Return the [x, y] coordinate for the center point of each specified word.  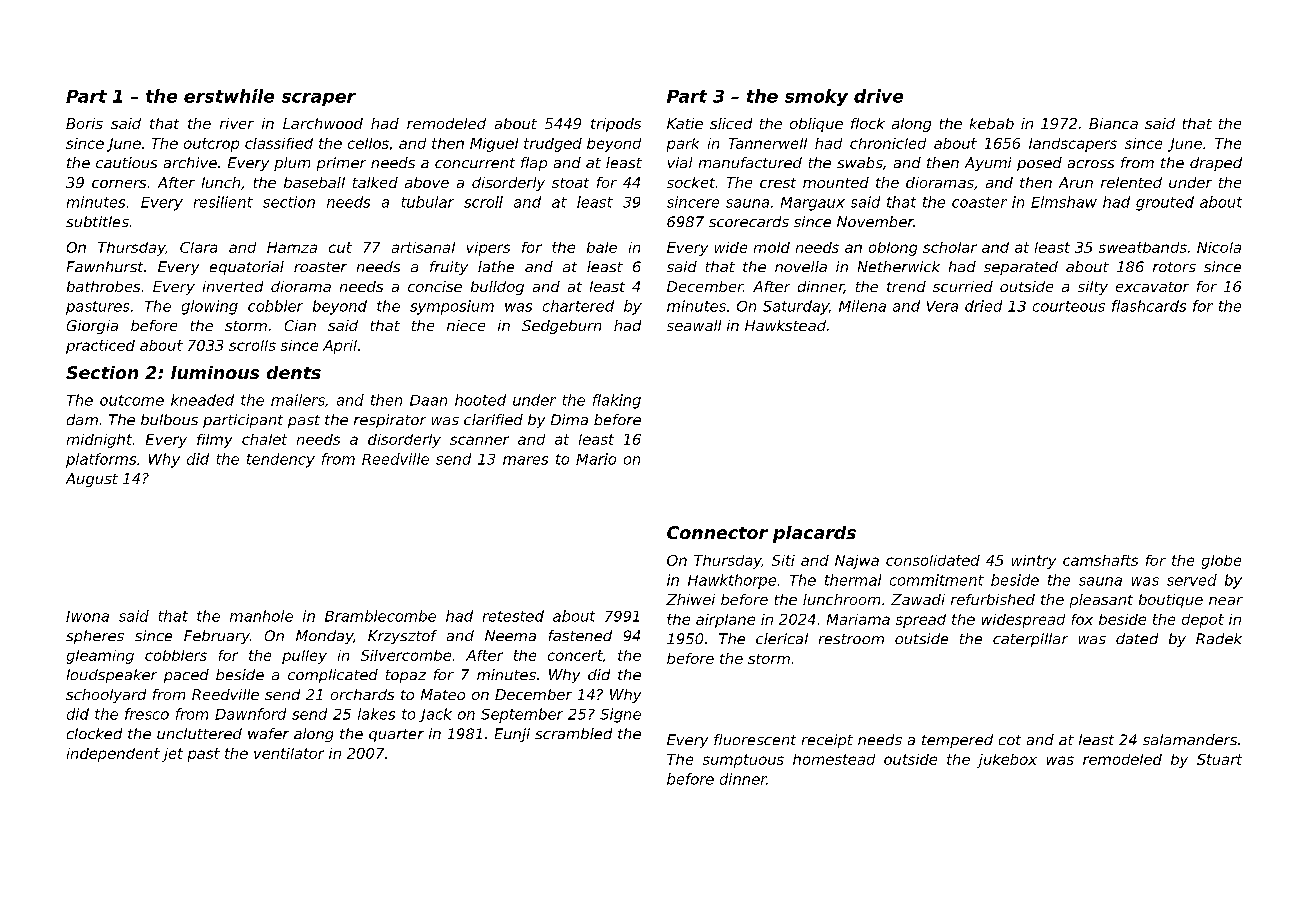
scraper [319, 99]
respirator [390, 421]
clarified [493, 419]
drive [878, 96]
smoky [816, 97]
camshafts [1100, 560]
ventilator [289, 753]
